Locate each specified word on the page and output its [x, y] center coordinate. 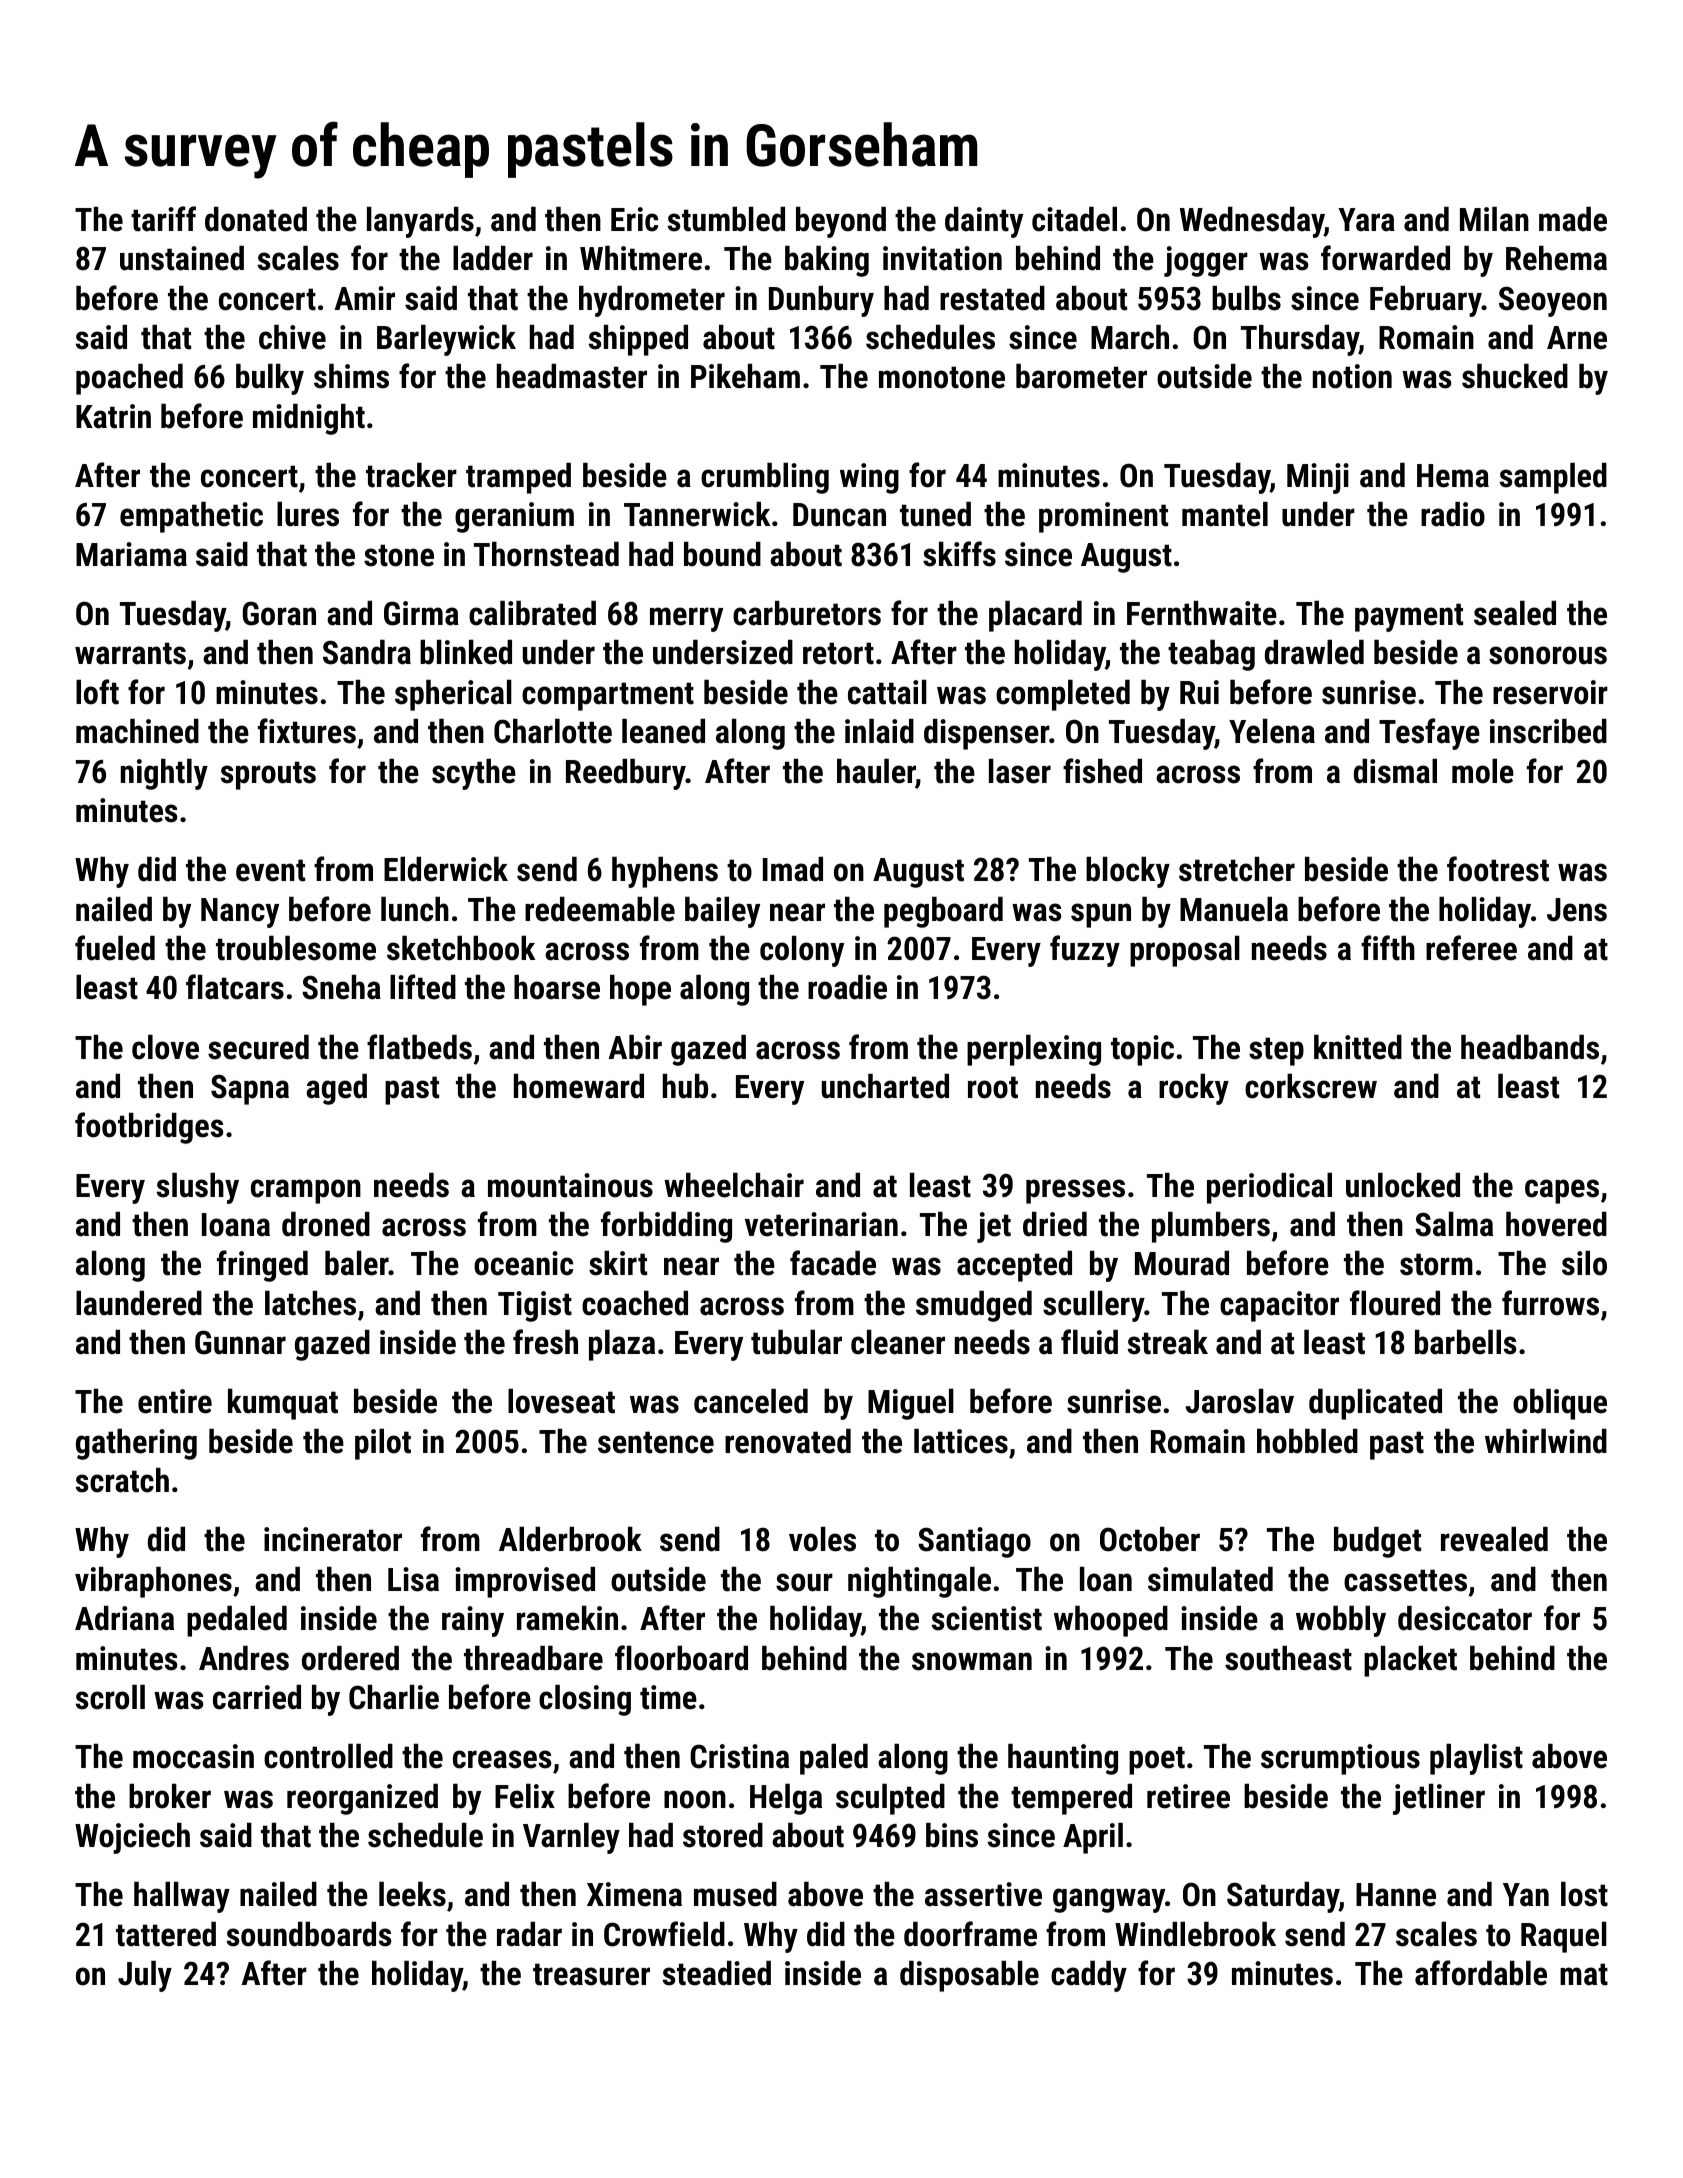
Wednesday [1252, 222]
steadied [717, 1973]
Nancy [240, 913]
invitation [942, 258]
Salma [1454, 1224]
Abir [635, 1047]
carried [257, 1697]
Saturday [1283, 1897]
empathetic [191, 517]
